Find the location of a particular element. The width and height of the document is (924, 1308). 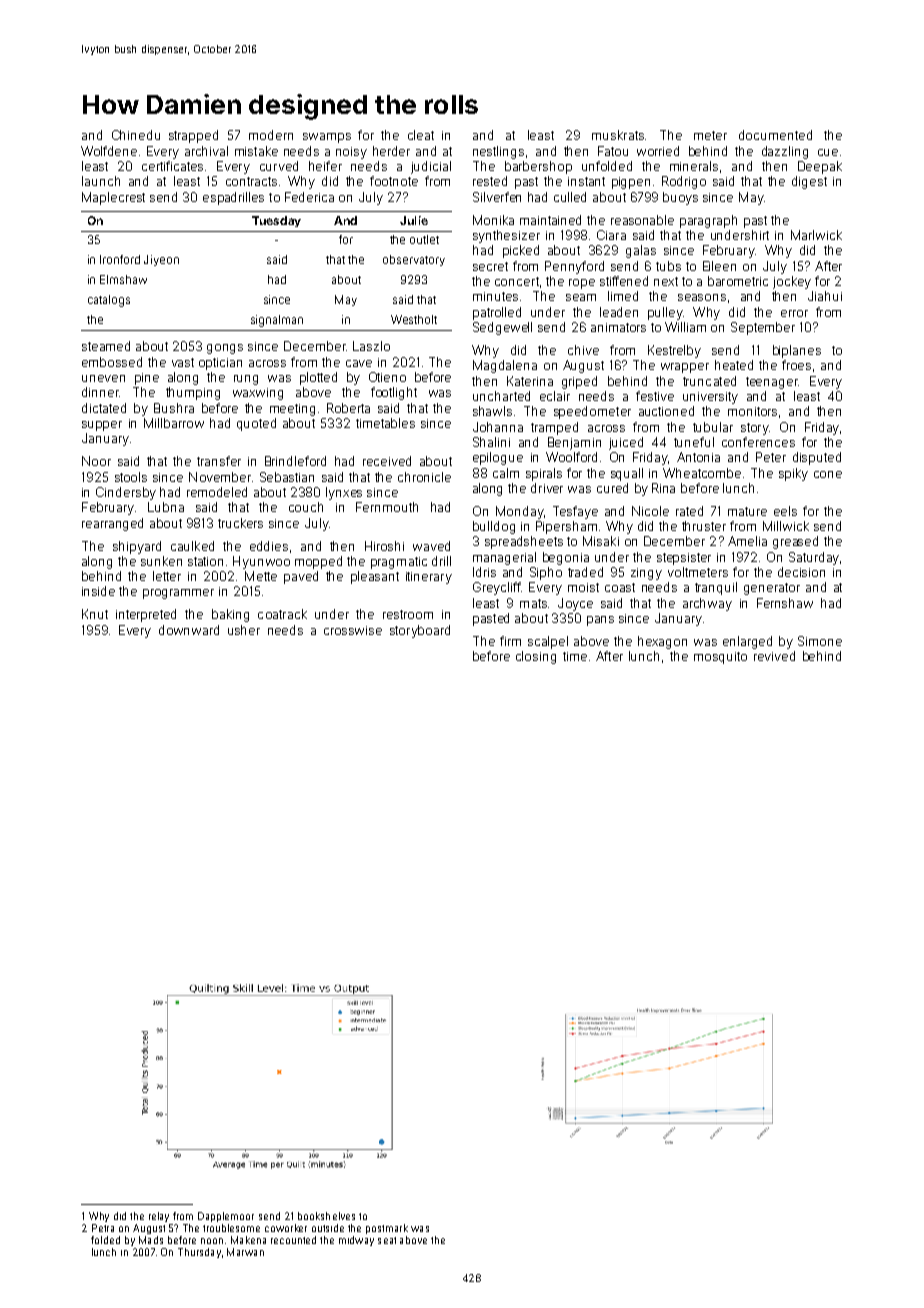

usher is located at coordinates (244, 630).
